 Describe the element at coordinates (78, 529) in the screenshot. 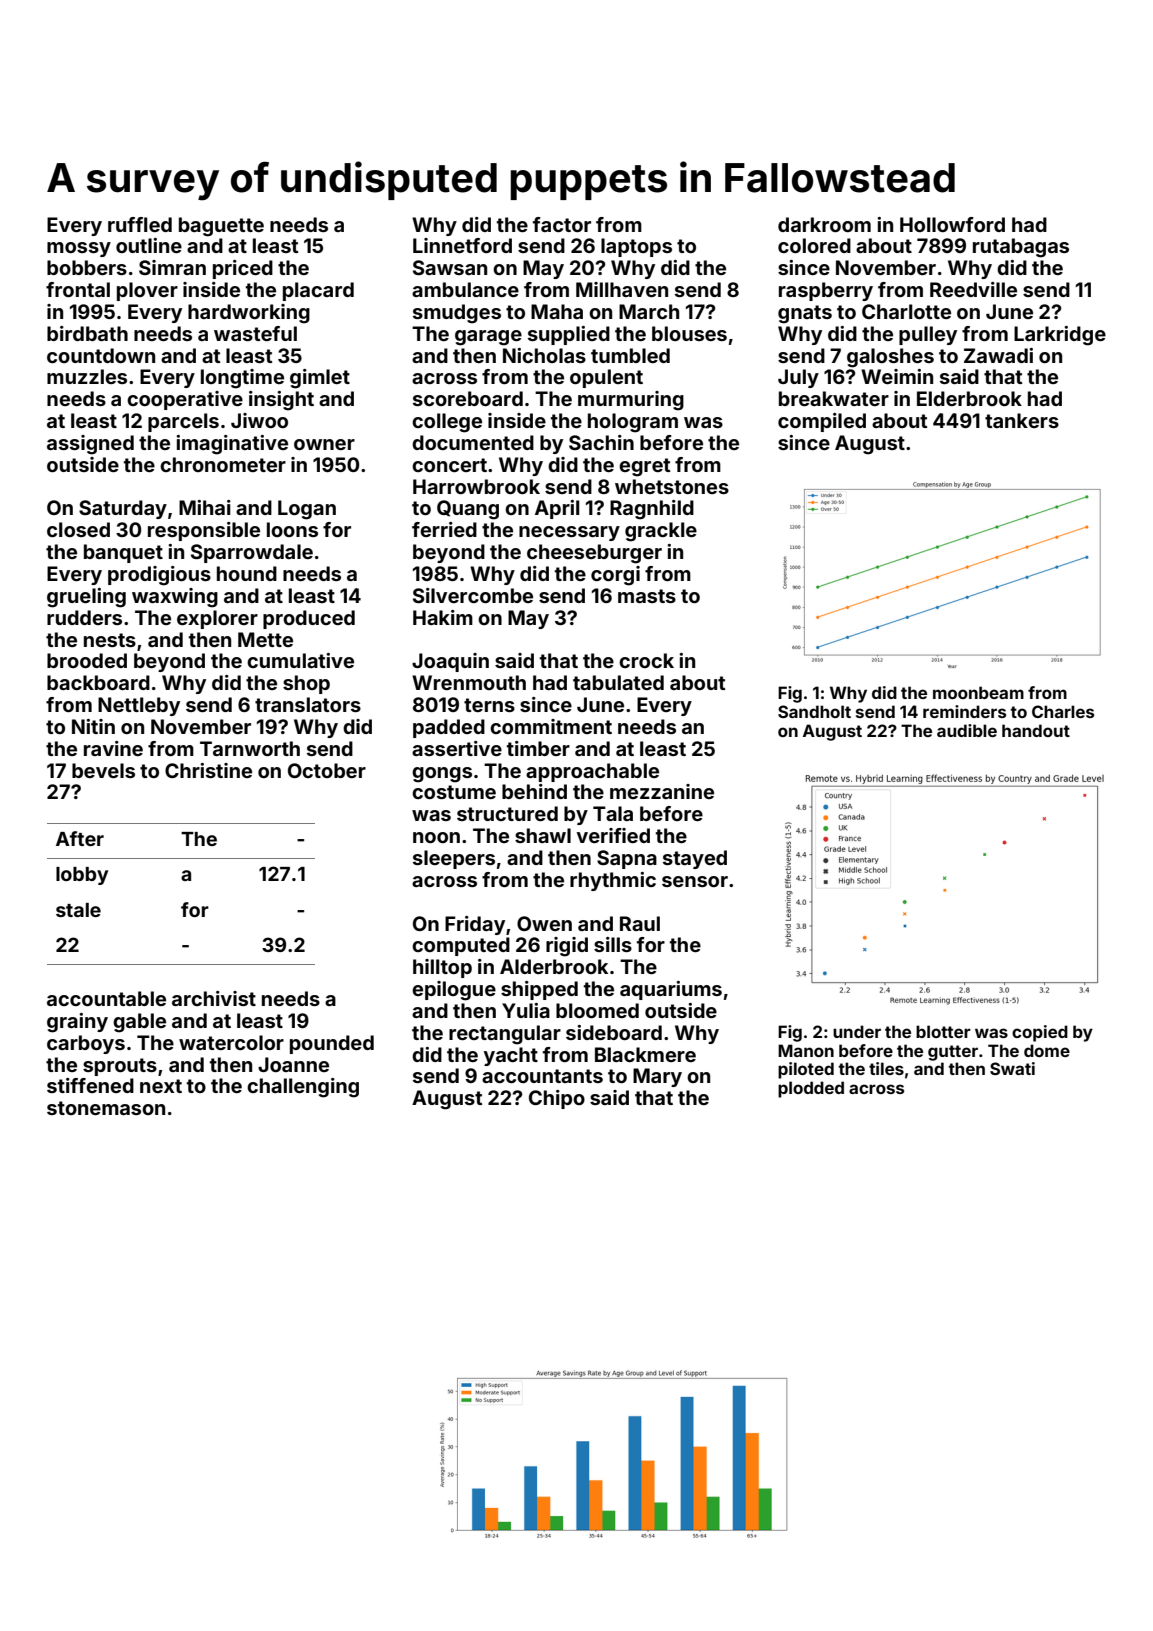

I see `closed` at that location.
